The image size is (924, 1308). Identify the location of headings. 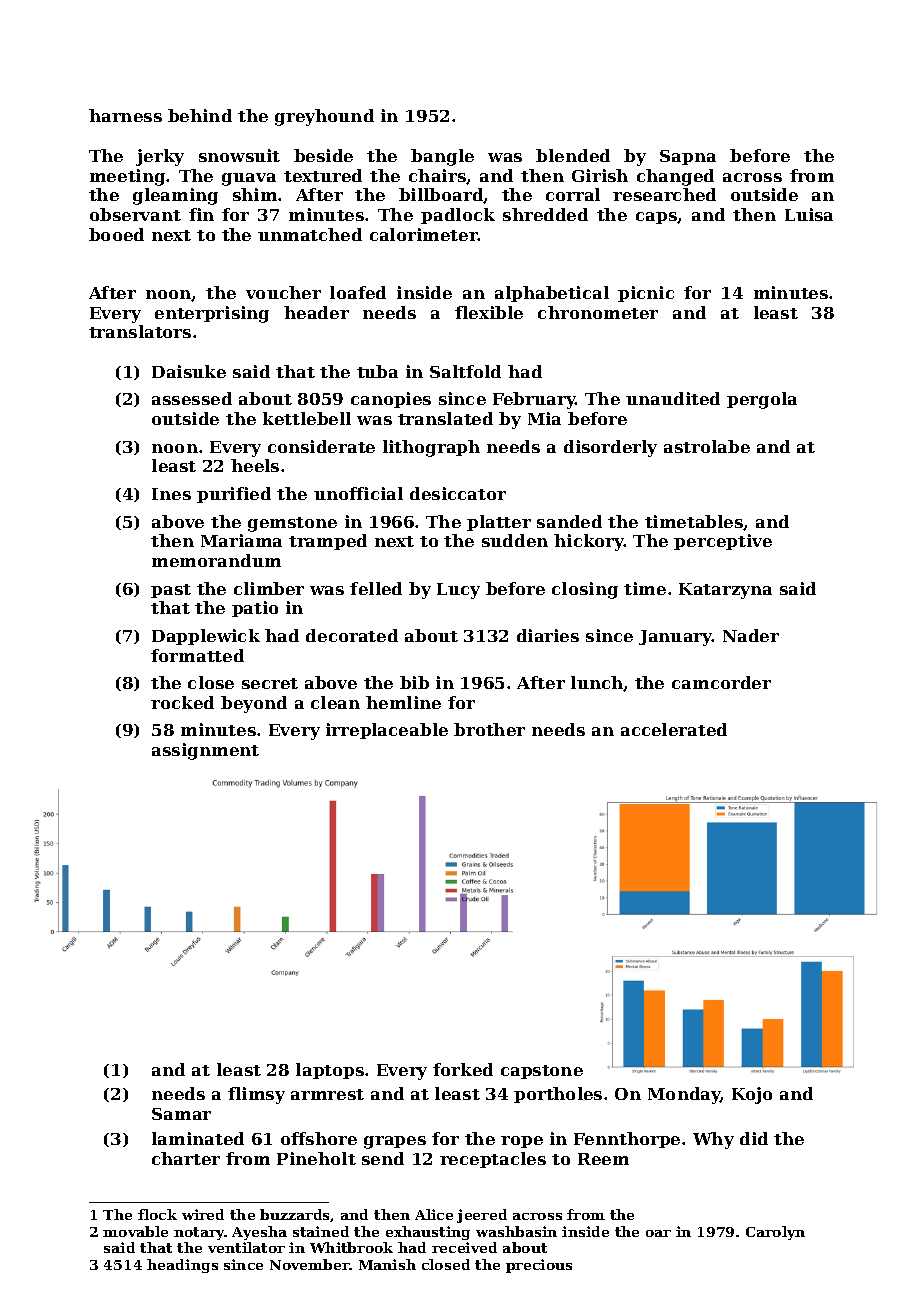
(182, 1266).
